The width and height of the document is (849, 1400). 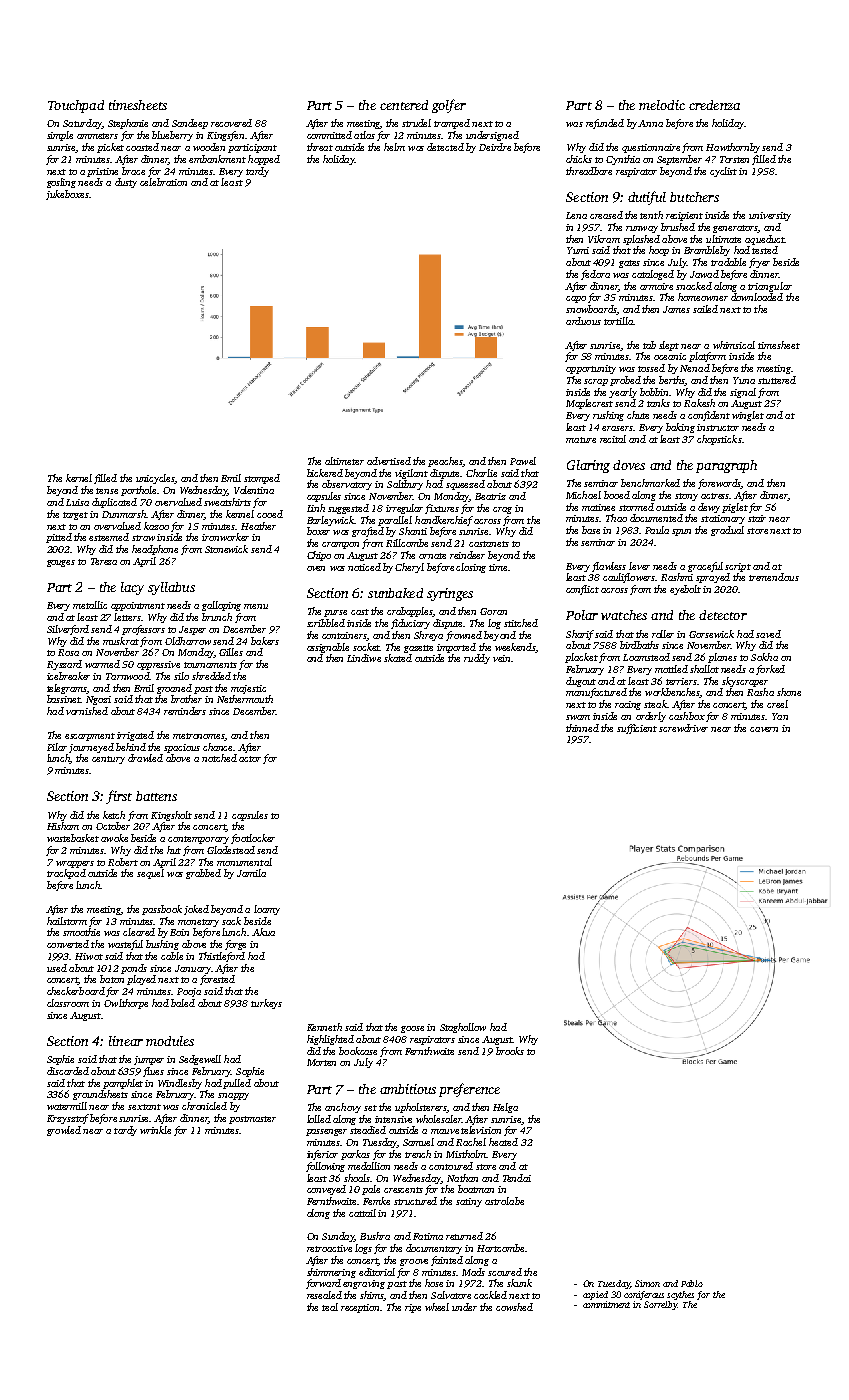 What do you see at coordinates (67, 195) in the document?
I see `jukeboxes` at bounding box center [67, 195].
